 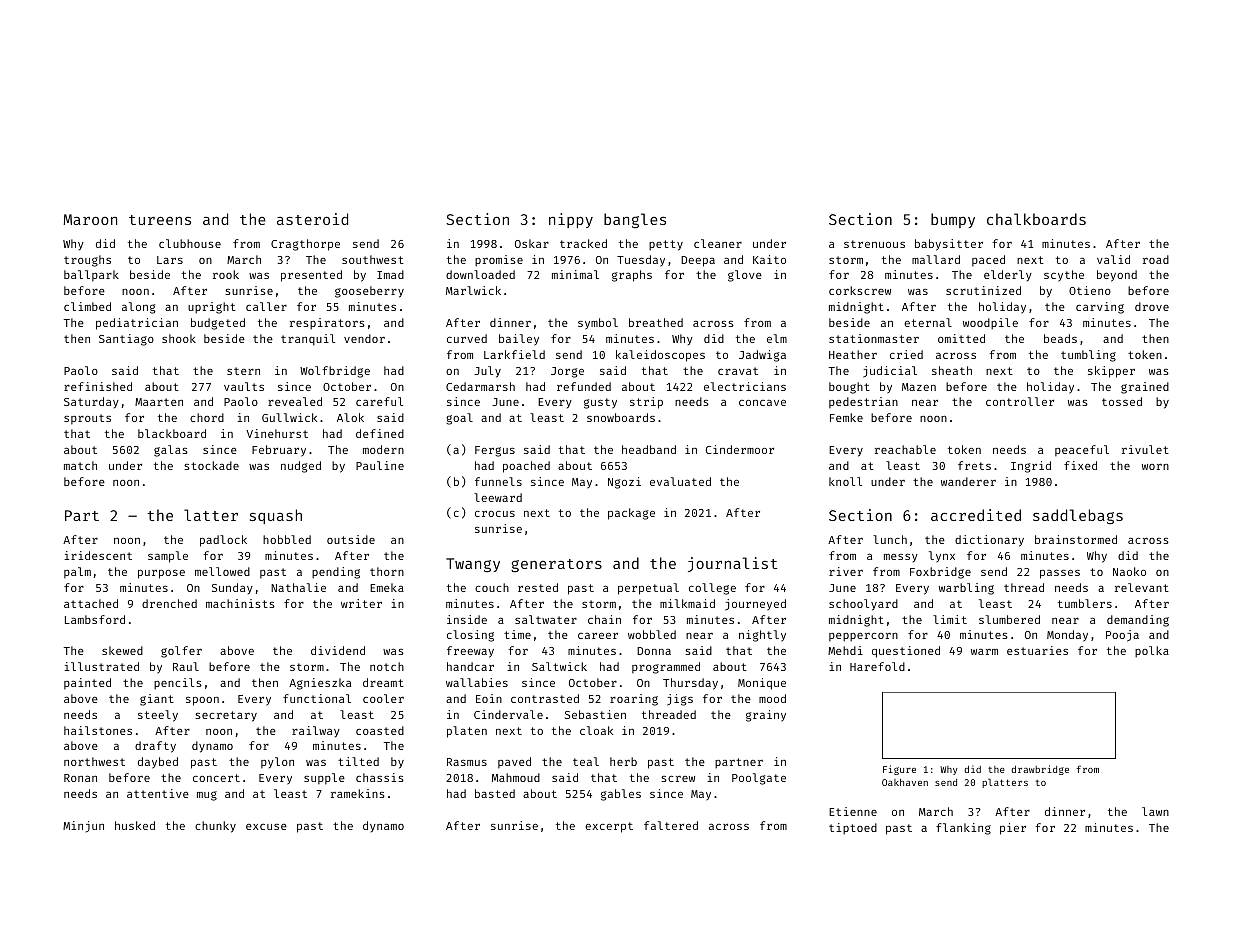 I want to click on Jorge, so click(x=567, y=372).
